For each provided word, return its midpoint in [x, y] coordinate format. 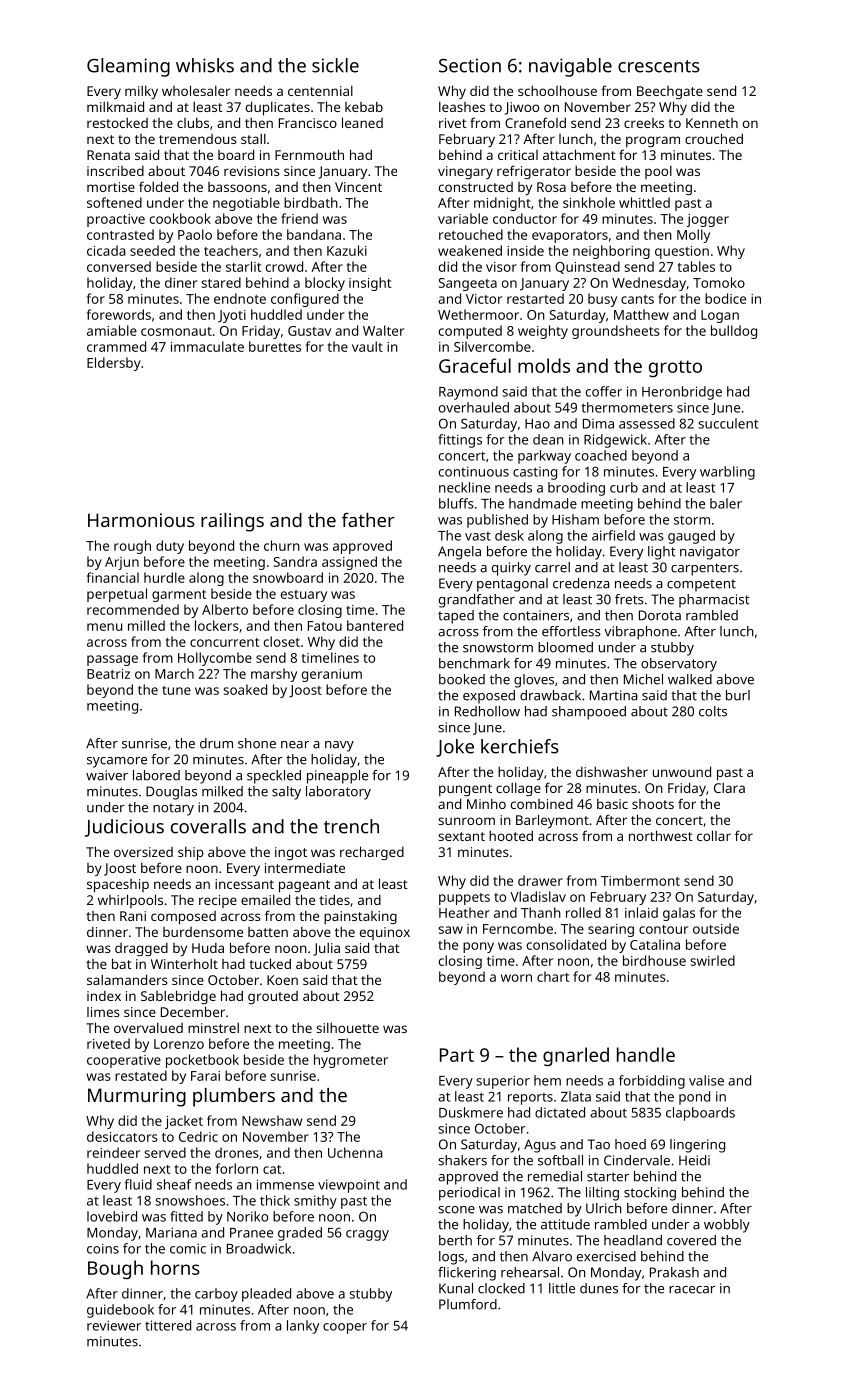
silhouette [347, 1027]
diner [181, 282]
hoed [630, 1144]
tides [334, 899]
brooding [576, 489]
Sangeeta [468, 284]
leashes [462, 106]
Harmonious [141, 520]
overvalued [148, 1027]
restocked [117, 123]
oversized [143, 852]
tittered [168, 1325]
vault [367, 346]
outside [716, 928]
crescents [659, 66]
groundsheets [616, 332]
